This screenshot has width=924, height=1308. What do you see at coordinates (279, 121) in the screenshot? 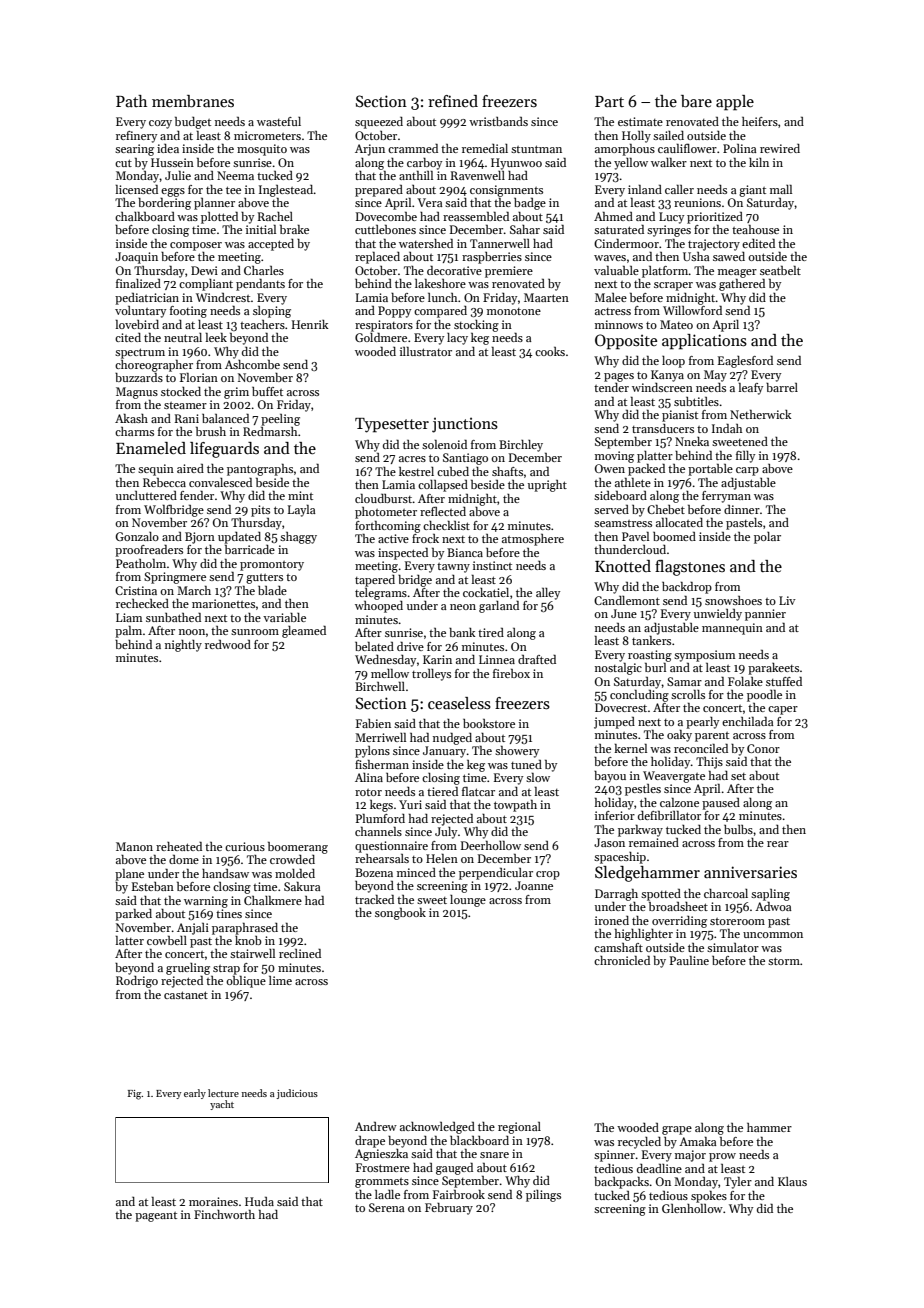
I see `wasteful` at bounding box center [279, 121].
